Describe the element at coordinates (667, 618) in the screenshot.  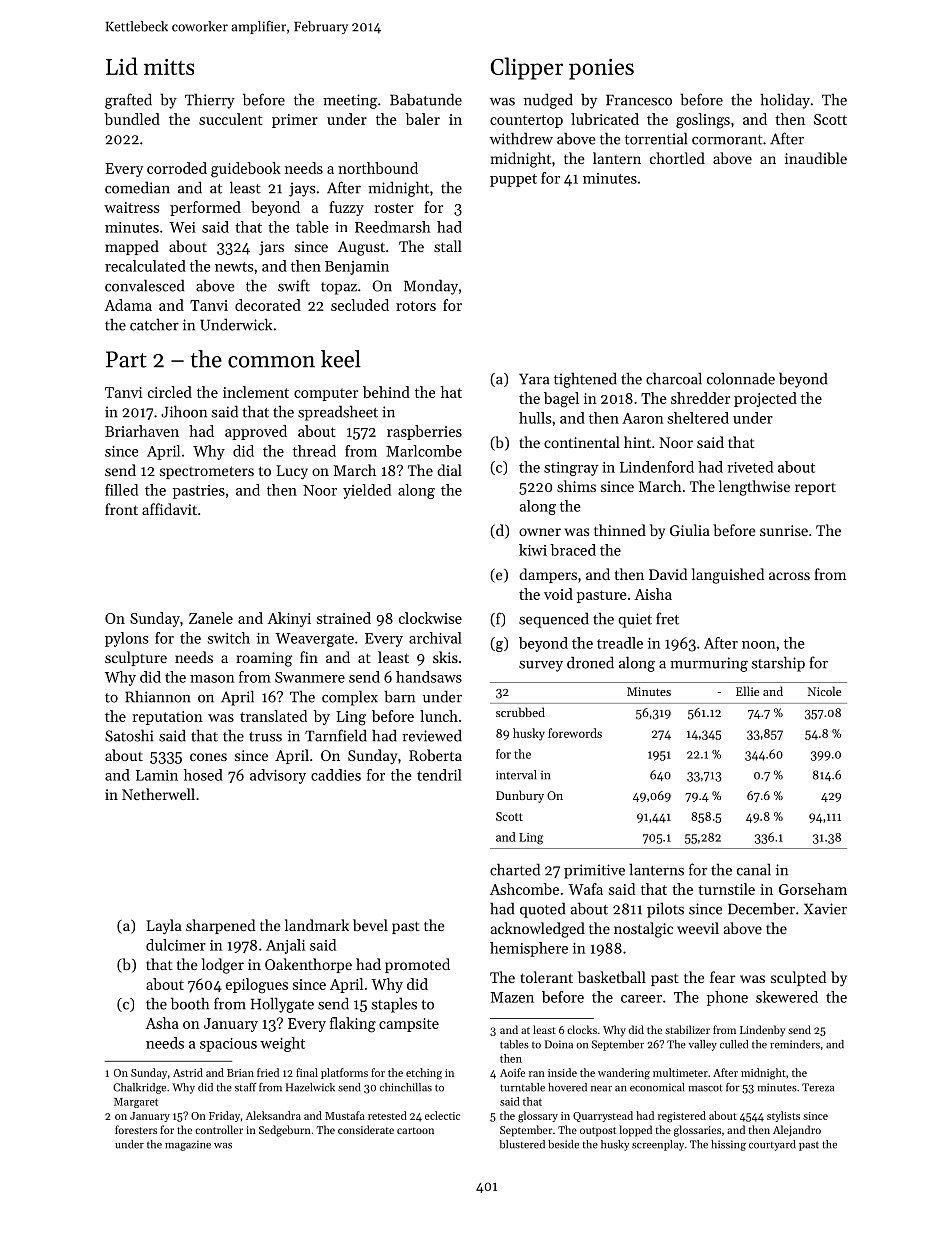
I see `fret` at that location.
